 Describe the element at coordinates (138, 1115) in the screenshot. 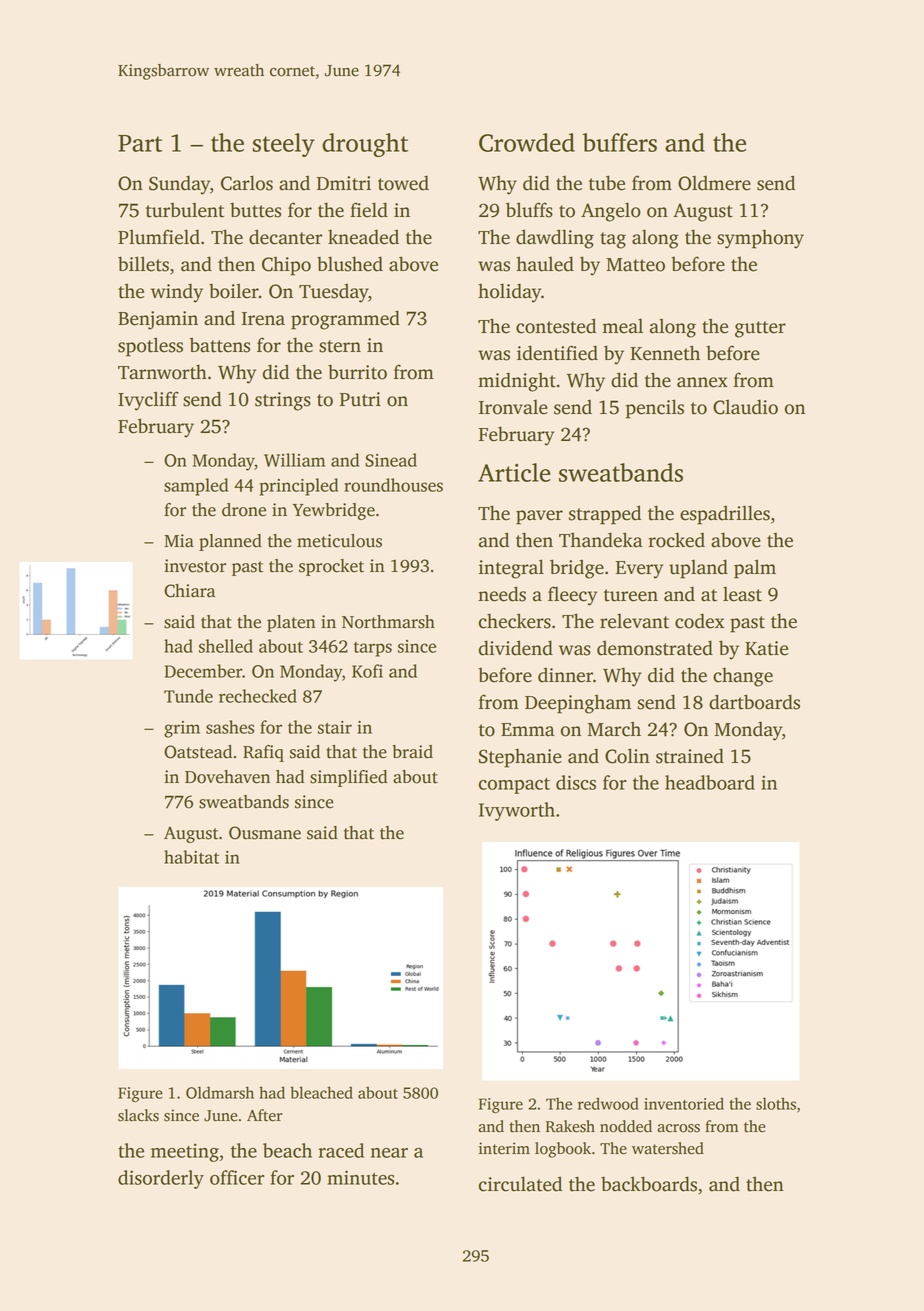

I see `slacks` at that location.
